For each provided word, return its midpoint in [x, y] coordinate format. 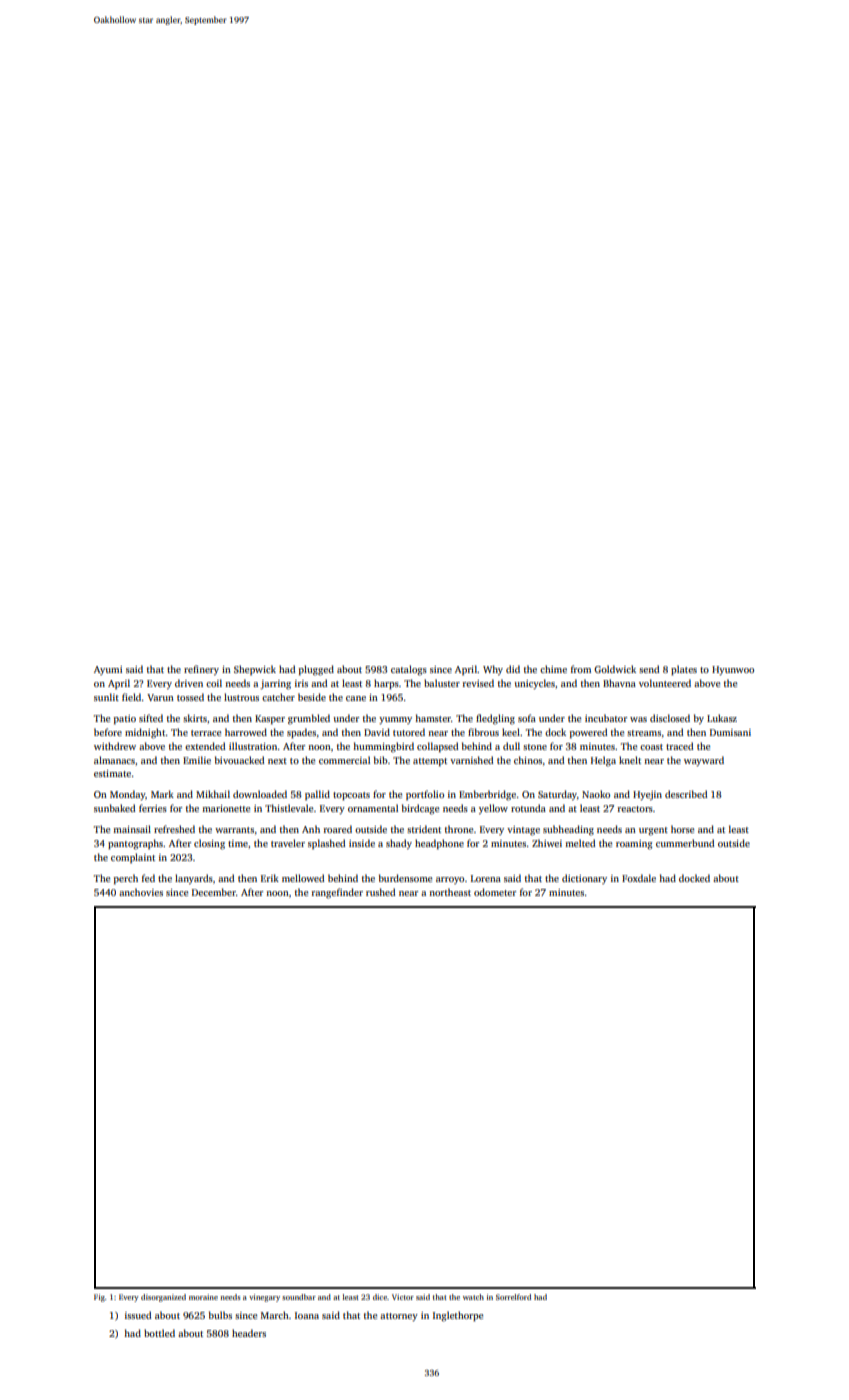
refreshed [174, 829]
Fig [99, 1298]
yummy [395, 720]
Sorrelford [513, 1297]
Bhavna [619, 683]
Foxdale [639, 878]
